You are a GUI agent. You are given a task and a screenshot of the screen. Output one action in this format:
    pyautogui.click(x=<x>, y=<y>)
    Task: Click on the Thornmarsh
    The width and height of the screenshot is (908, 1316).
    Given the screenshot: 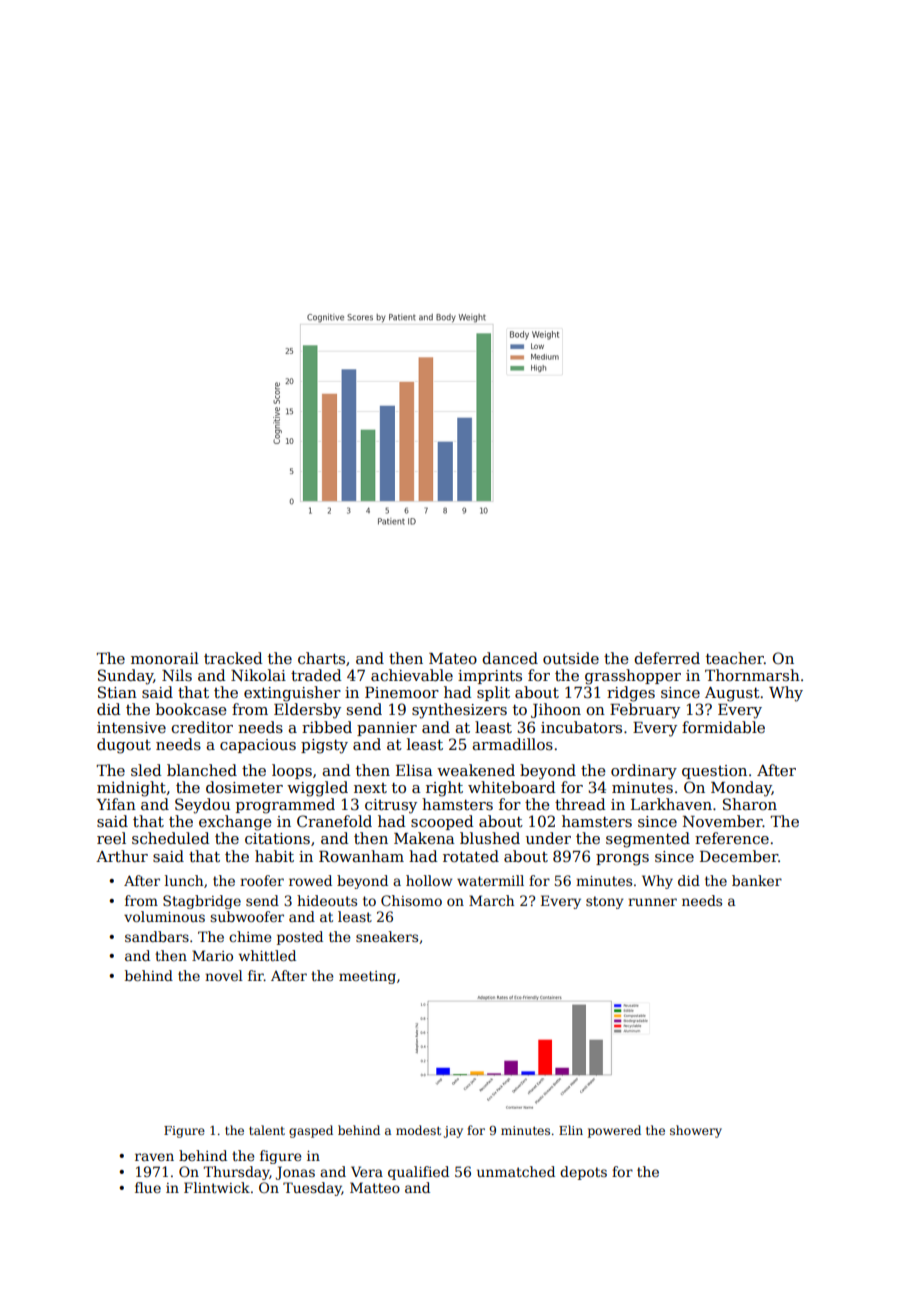 What is the action you would take?
    pyautogui.click(x=752, y=675)
